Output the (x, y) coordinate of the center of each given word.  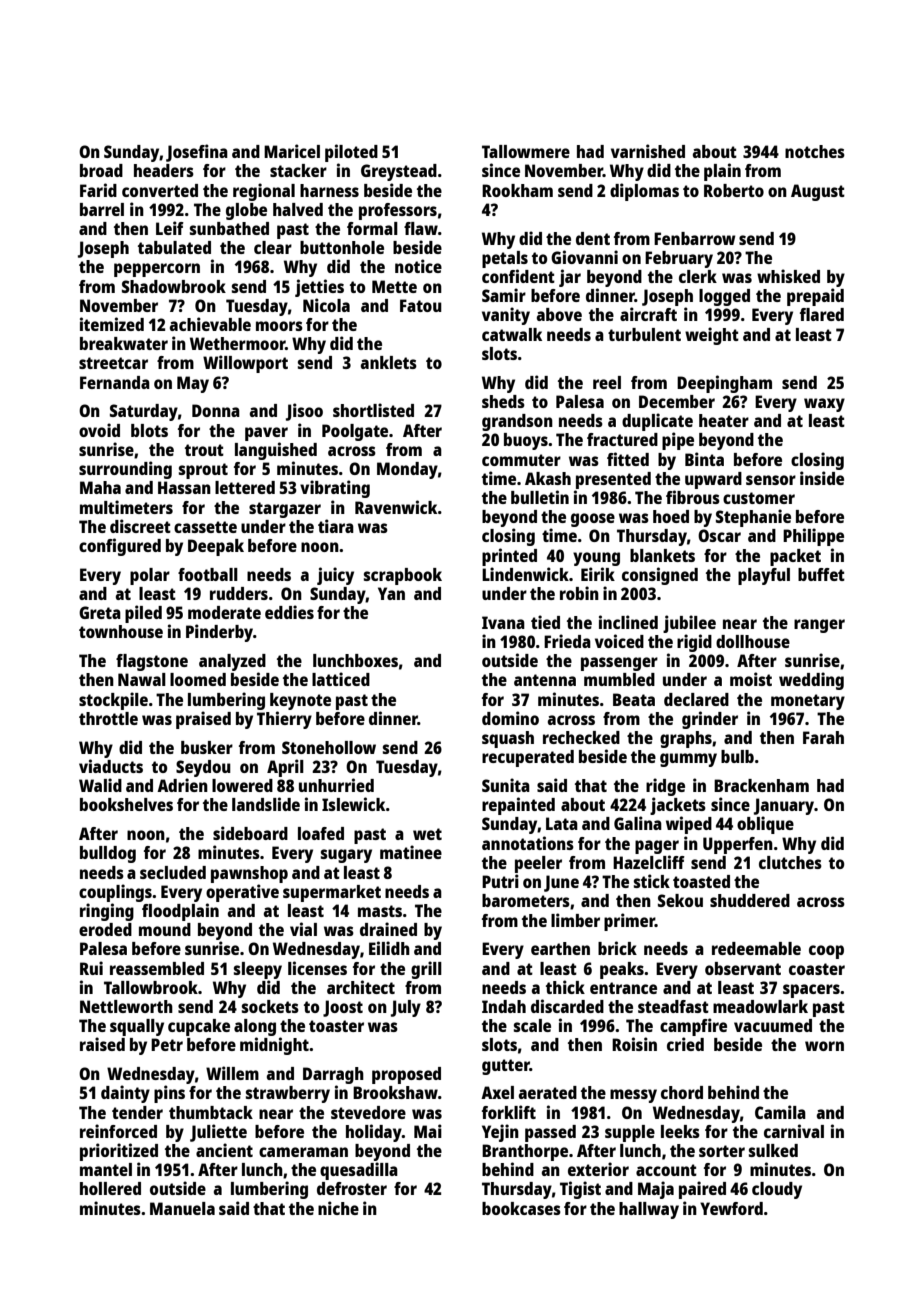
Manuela (182, 1208)
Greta (100, 612)
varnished (648, 151)
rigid (694, 643)
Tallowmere (526, 151)
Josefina (197, 153)
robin (579, 593)
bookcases (521, 1208)
